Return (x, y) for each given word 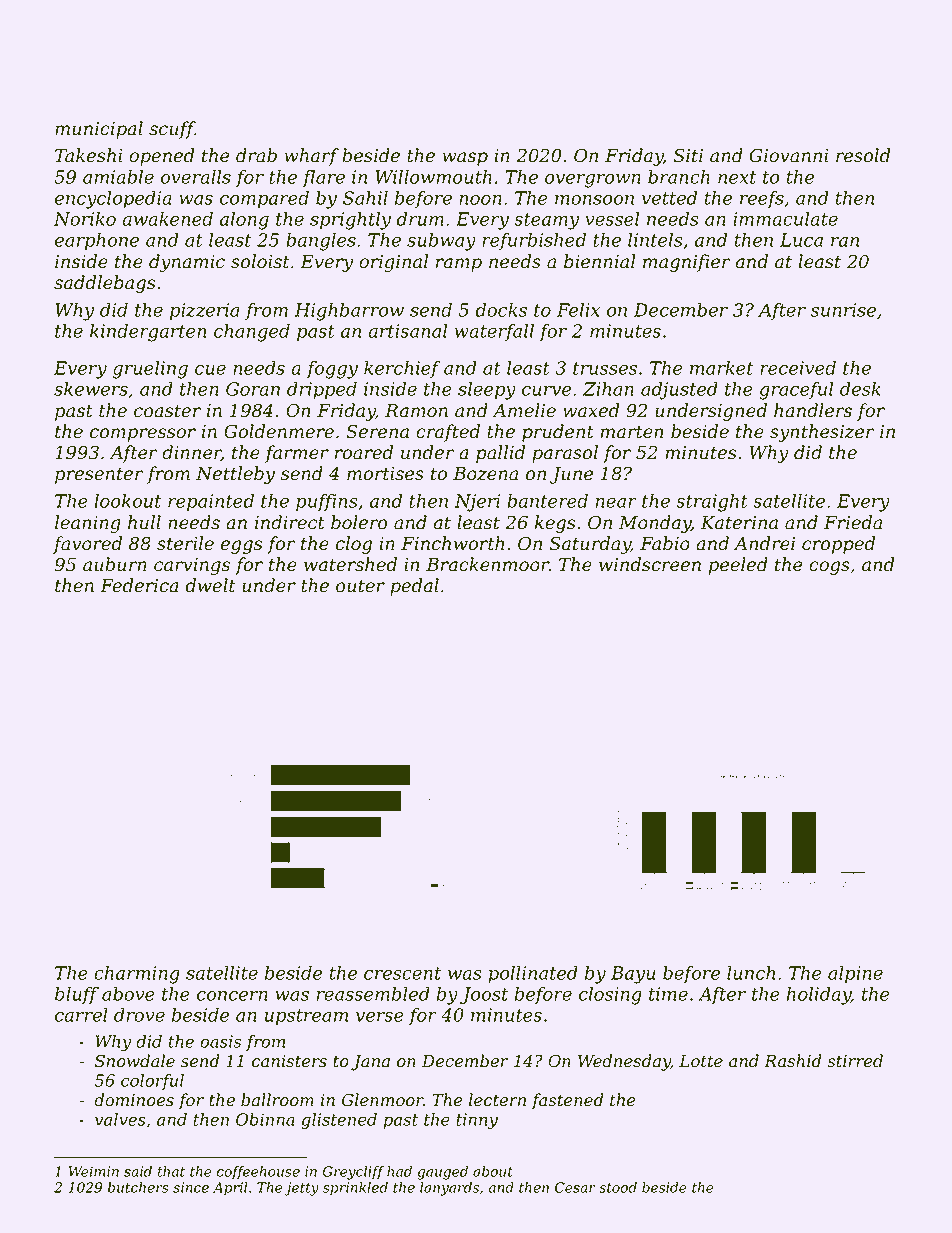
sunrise (843, 310)
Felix (578, 310)
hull (144, 522)
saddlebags (105, 284)
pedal (414, 587)
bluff (77, 996)
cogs (829, 568)
